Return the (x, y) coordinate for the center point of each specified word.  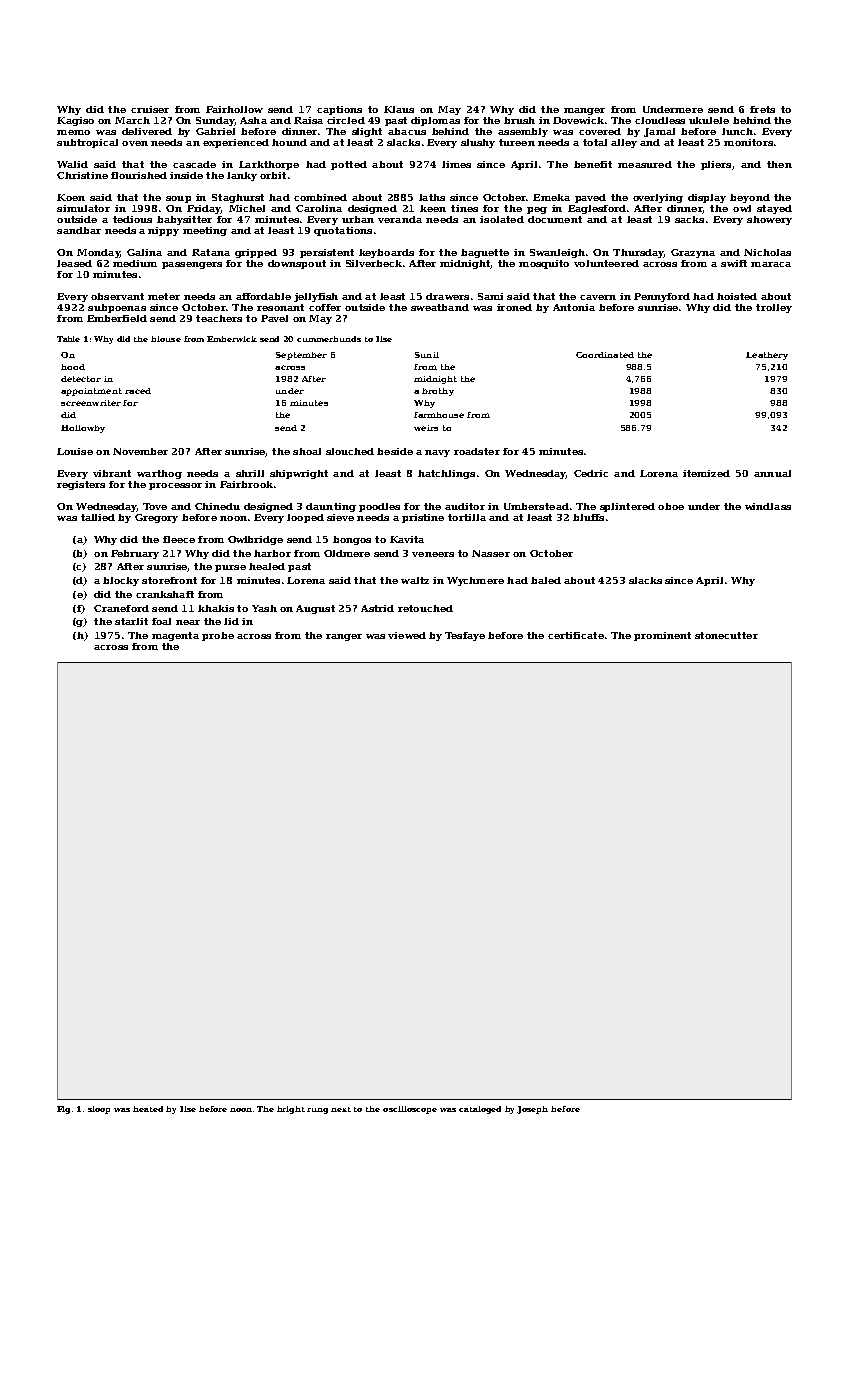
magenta (175, 636)
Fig (63, 1110)
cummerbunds (329, 339)
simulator (83, 208)
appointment (91, 392)
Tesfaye (465, 636)
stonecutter (726, 635)
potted (349, 165)
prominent (662, 636)
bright (291, 1110)
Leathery (767, 356)
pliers (716, 165)
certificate (576, 635)
